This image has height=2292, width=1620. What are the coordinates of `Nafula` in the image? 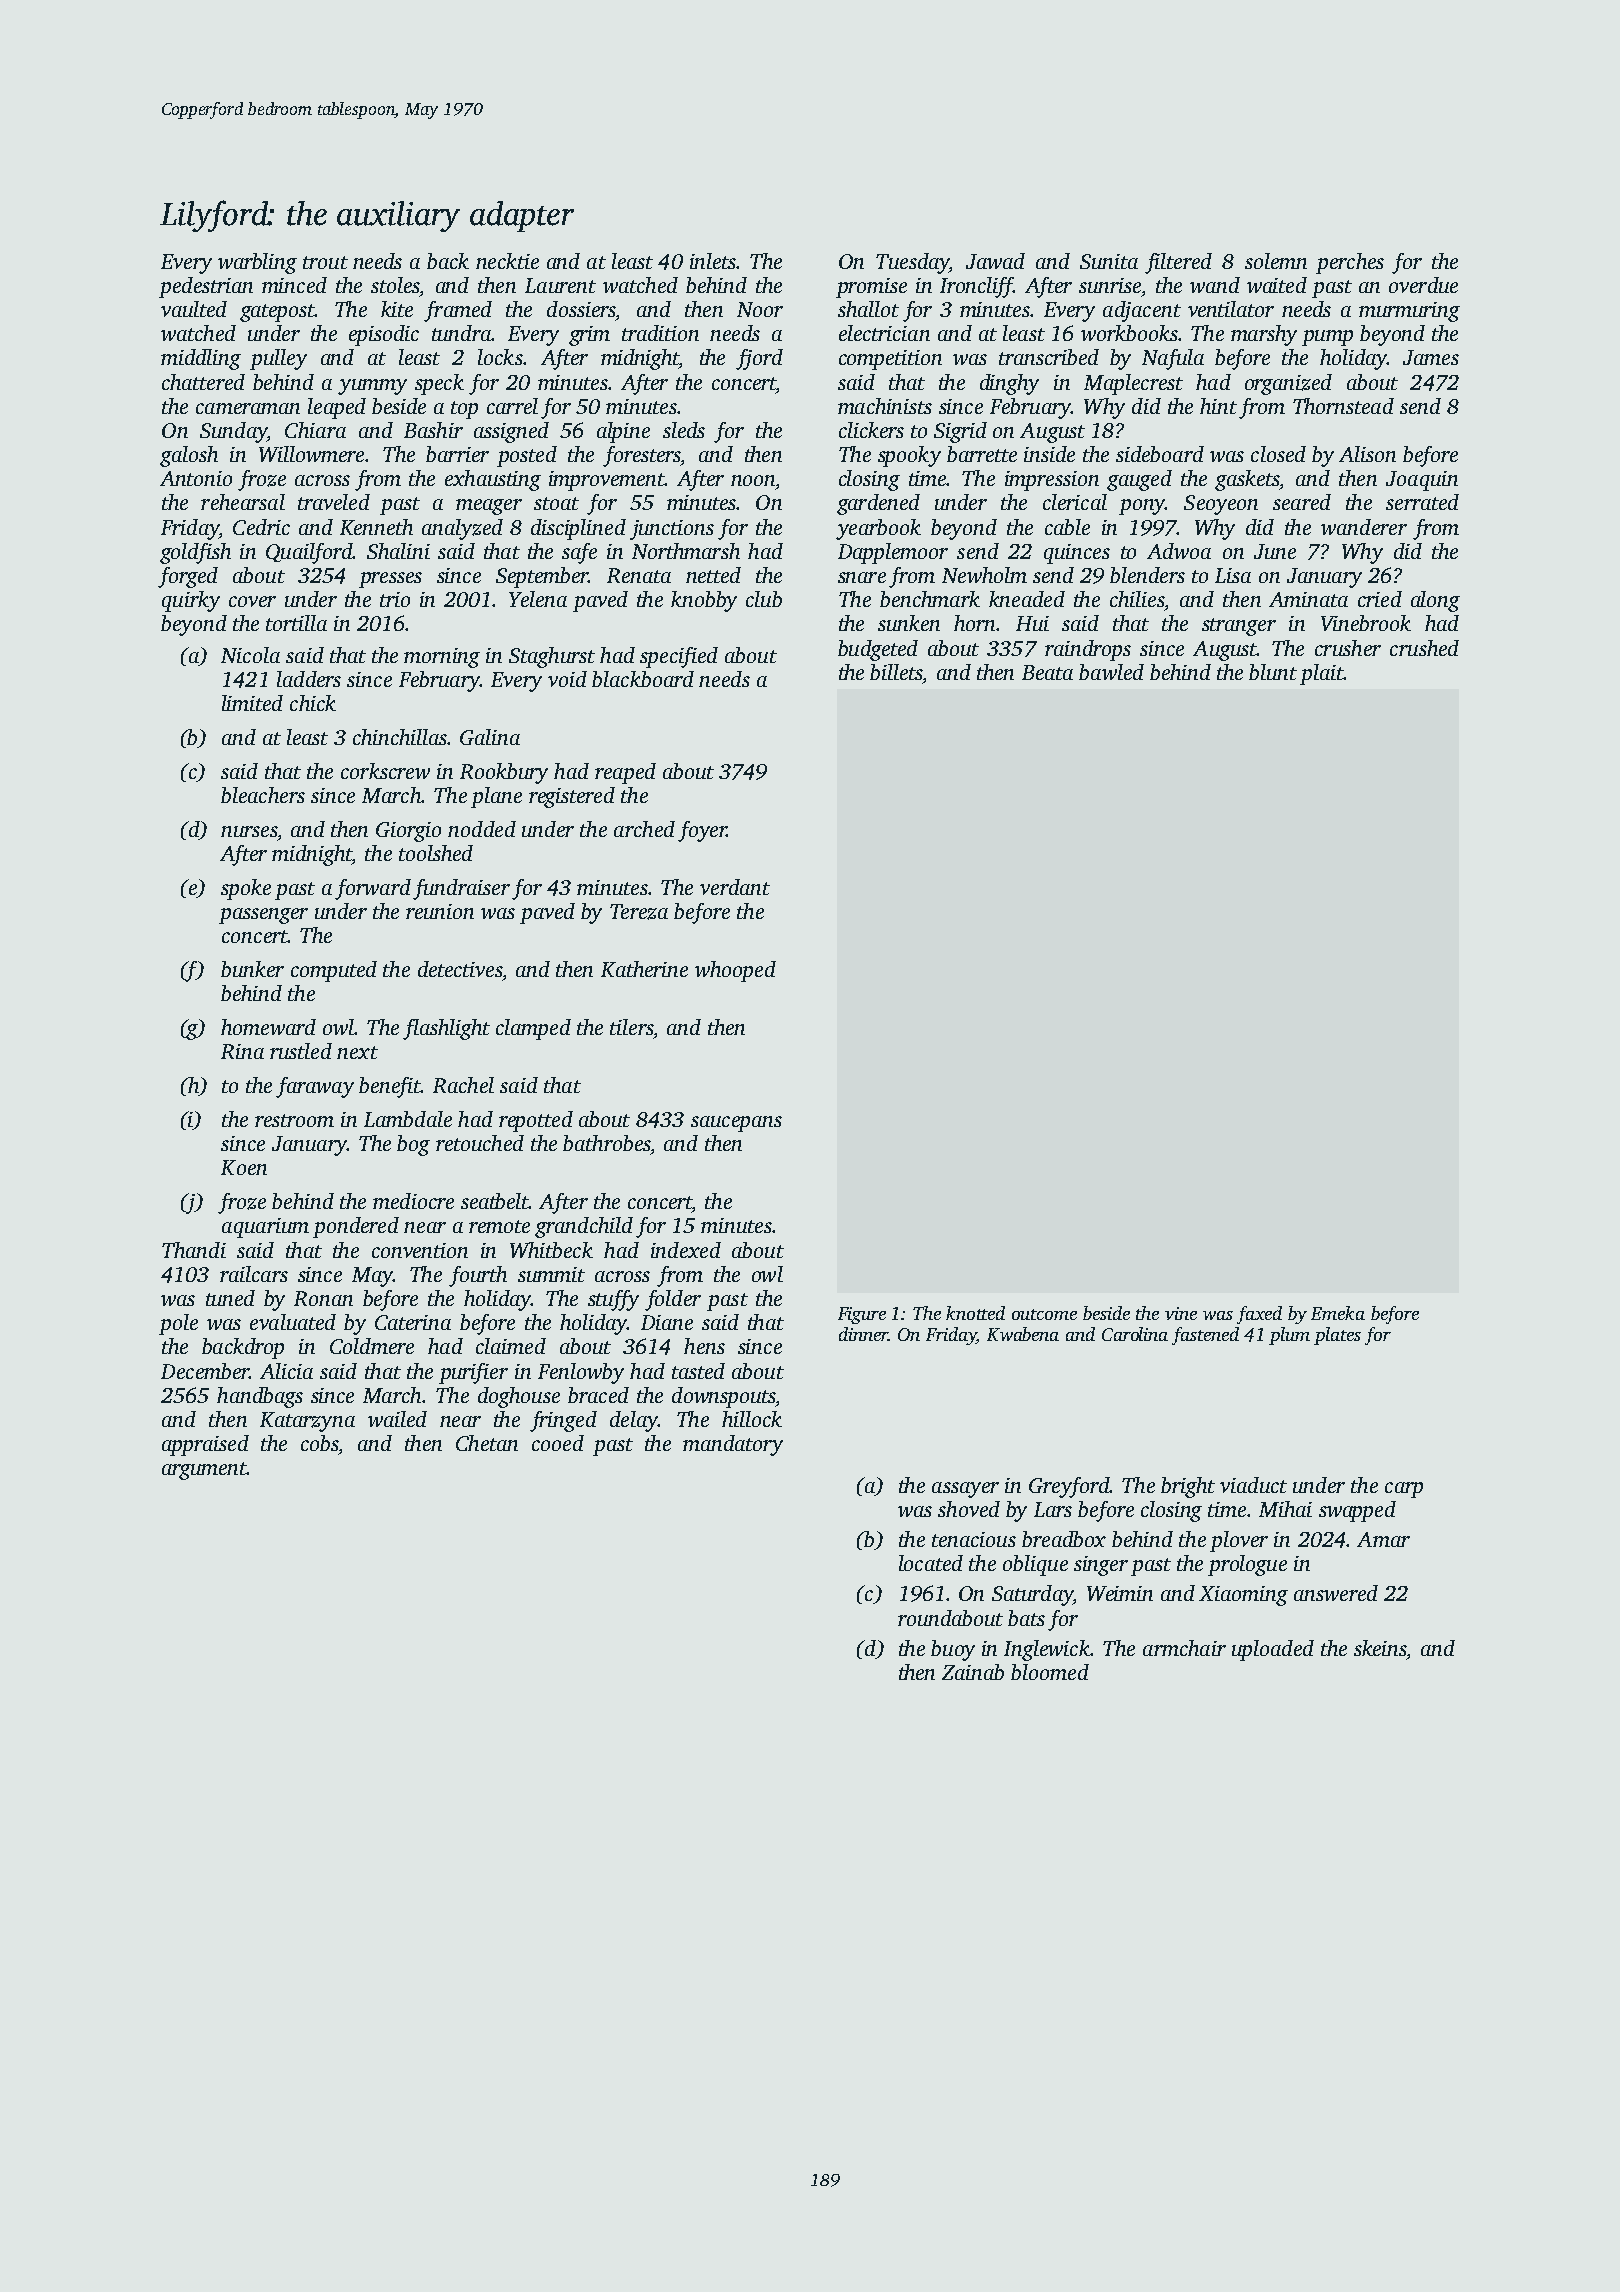 It's located at (1173, 359).
